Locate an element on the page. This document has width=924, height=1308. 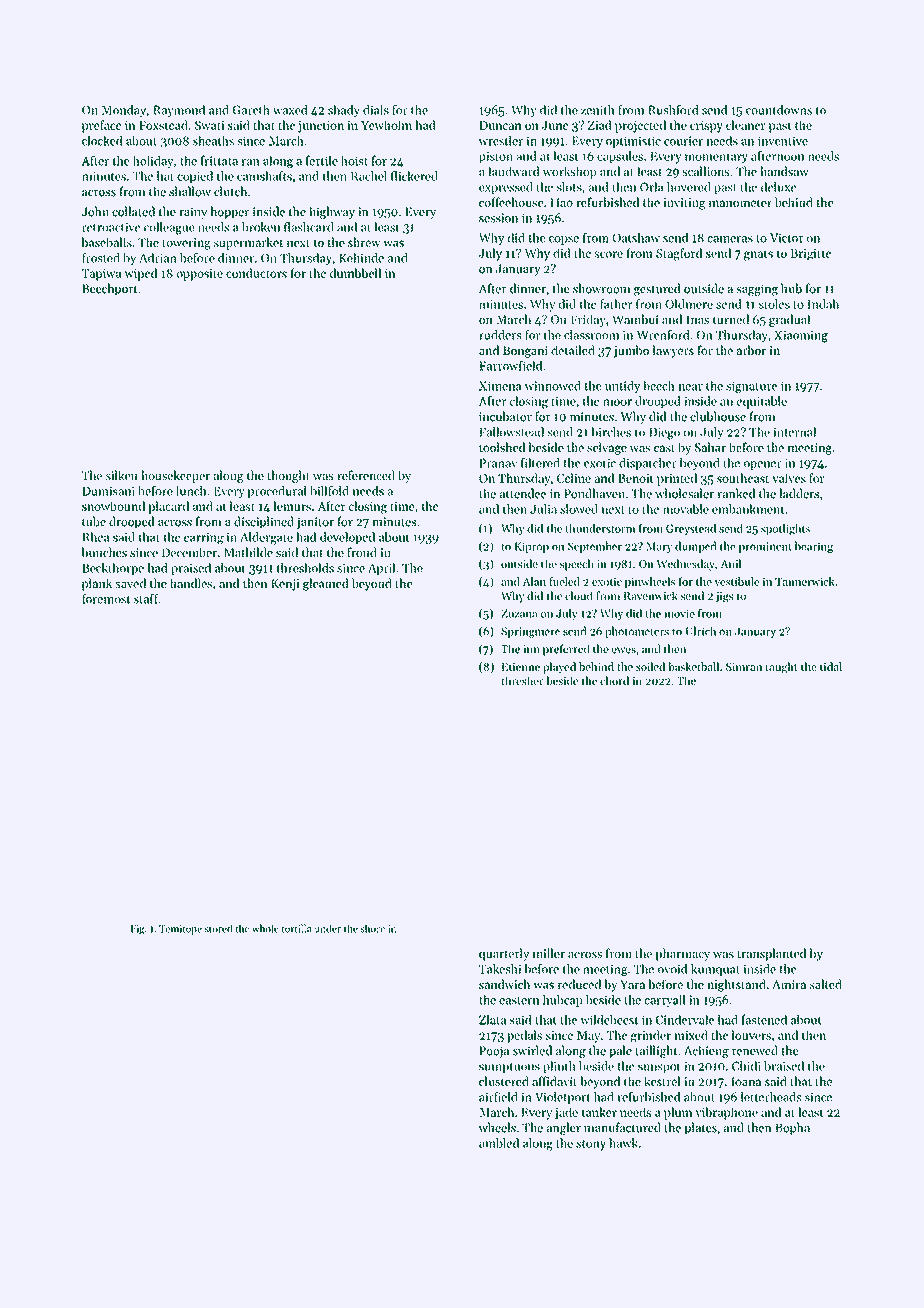
Kehinde is located at coordinates (361, 258).
